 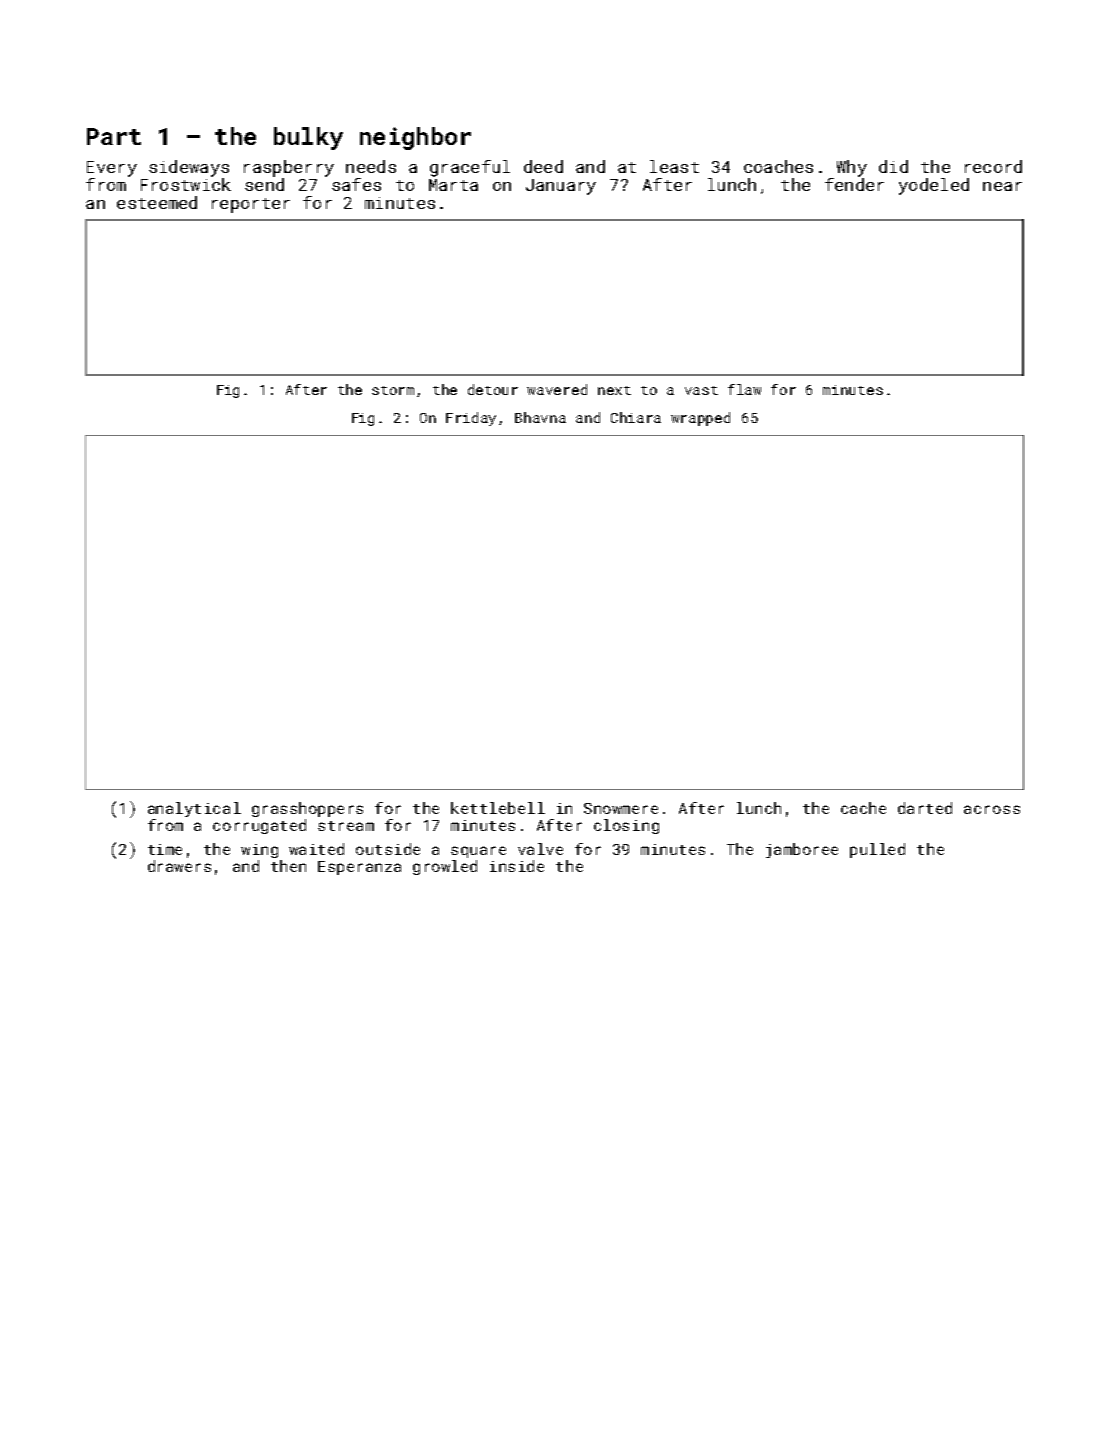 I want to click on neighbor, so click(x=415, y=138).
